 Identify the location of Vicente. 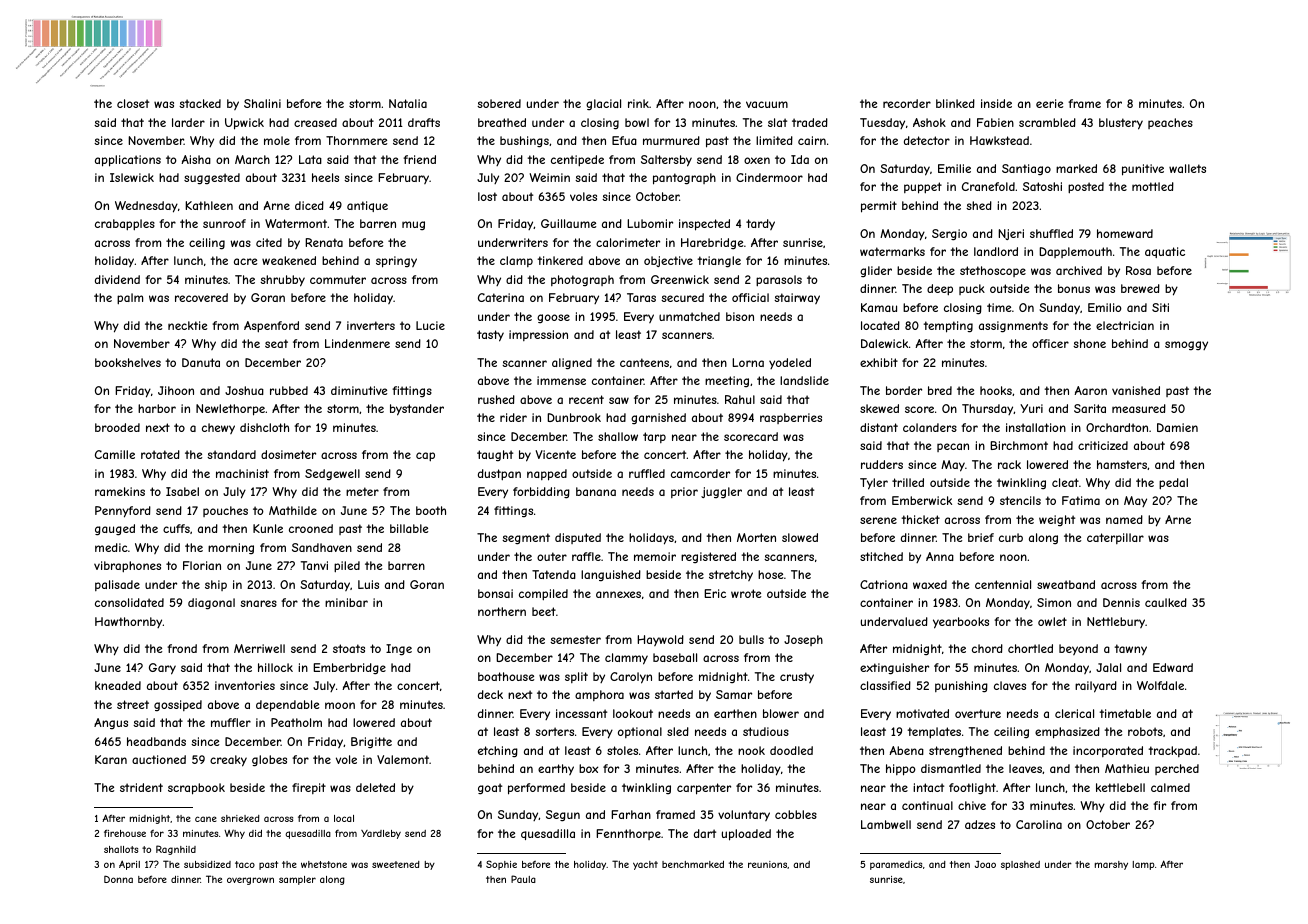
(556, 454).
